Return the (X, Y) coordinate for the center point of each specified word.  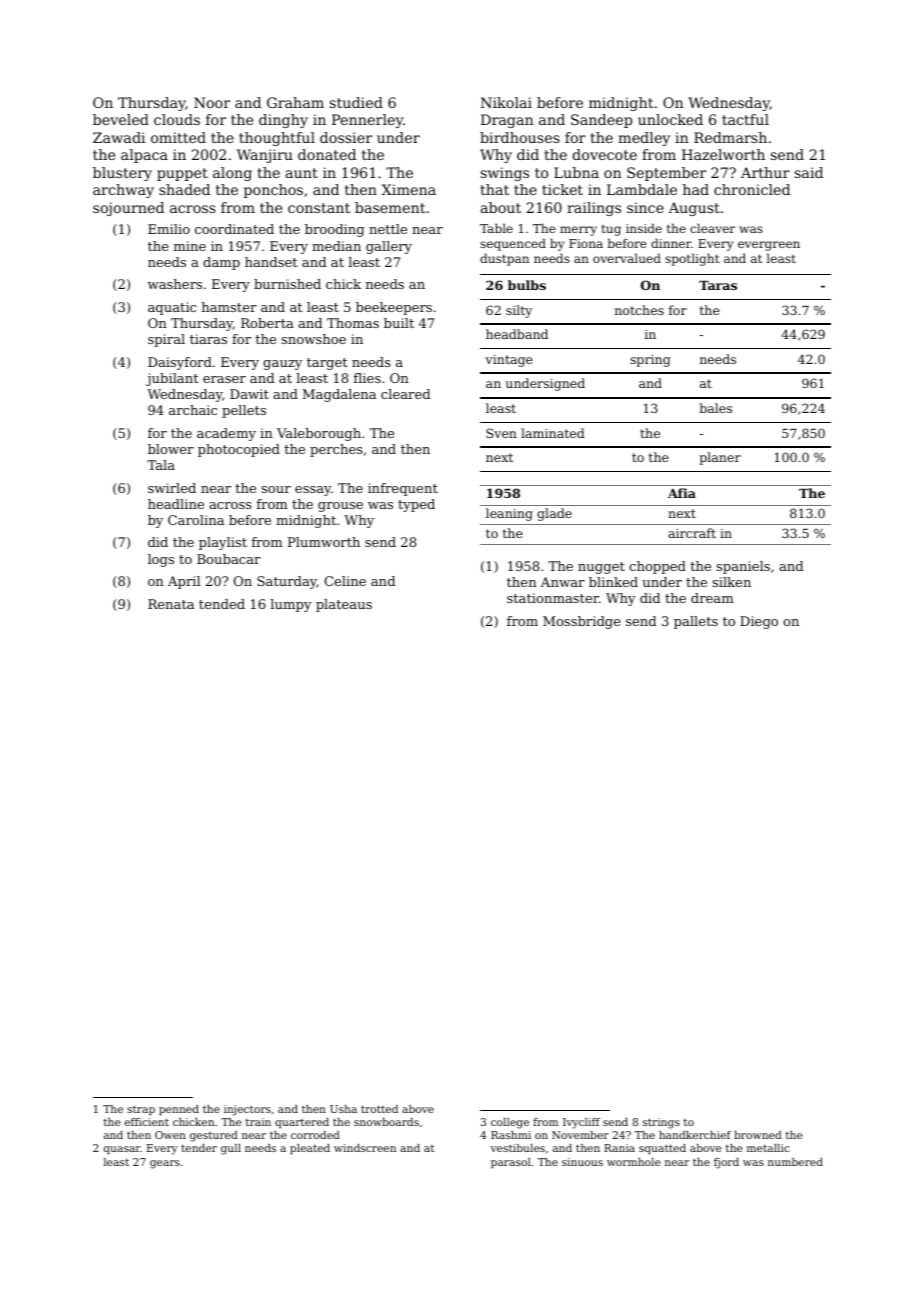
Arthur (765, 172)
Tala (161, 465)
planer (720, 458)
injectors (247, 1110)
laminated (553, 433)
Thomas (353, 323)
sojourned (128, 209)
